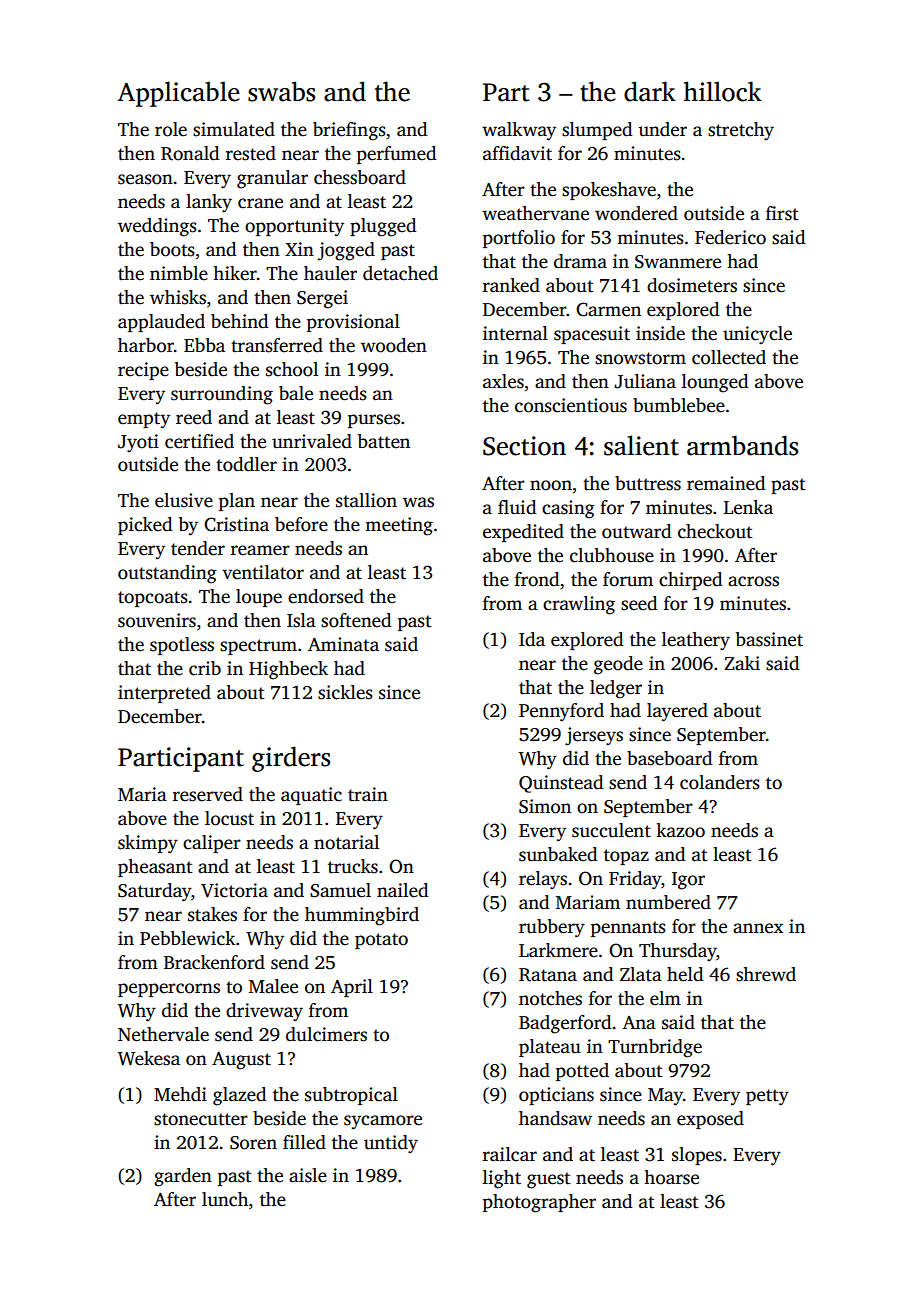  Describe the element at coordinates (650, 91) in the screenshot. I see `dark` at that location.
